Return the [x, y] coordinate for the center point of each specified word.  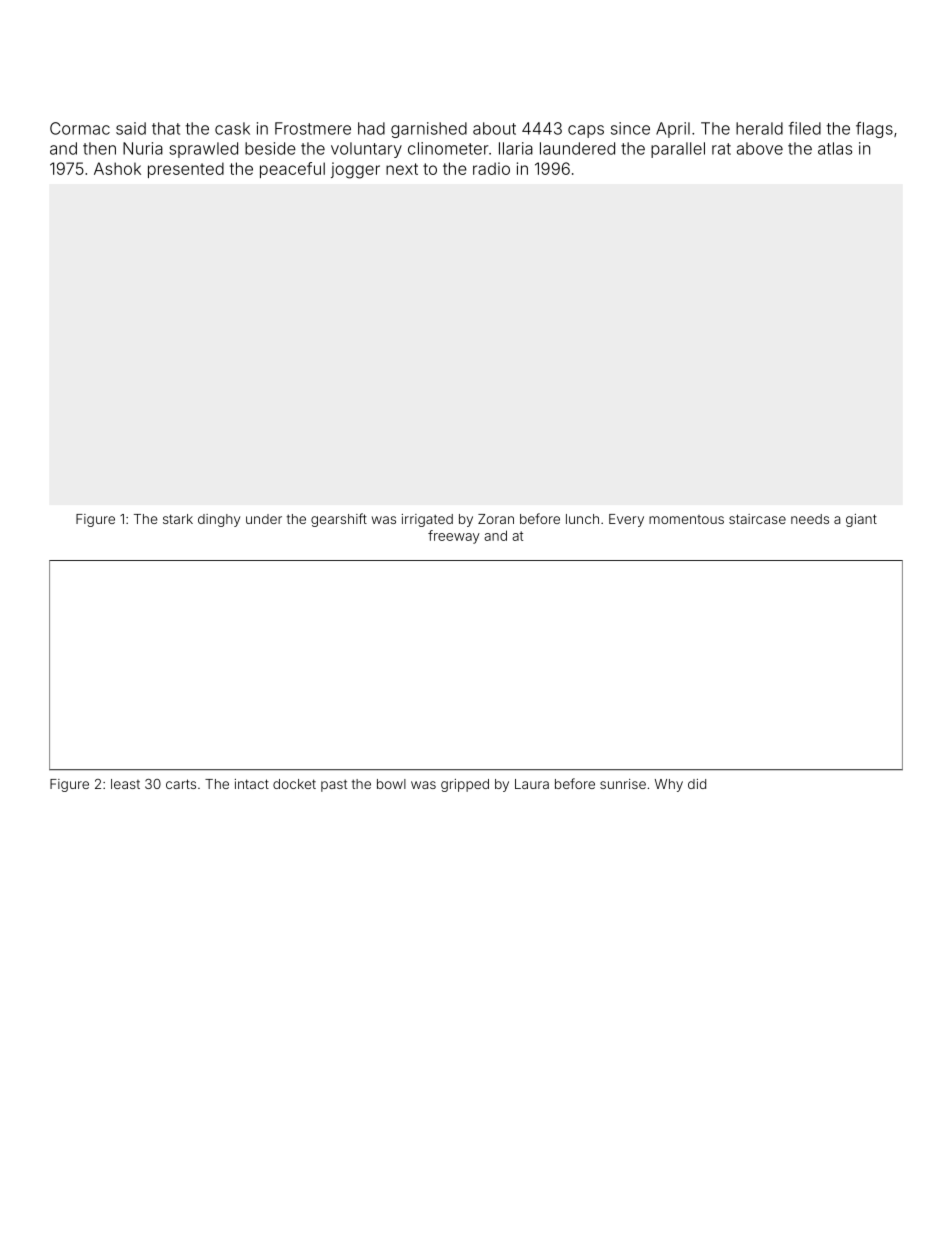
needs [810, 519]
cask [232, 128]
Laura [532, 784]
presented [186, 170]
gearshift [339, 520]
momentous [686, 519]
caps [586, 131]
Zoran [496, 519]
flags [874, 130]
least [125, 784]
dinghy [219, 520]
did [697, 784]
